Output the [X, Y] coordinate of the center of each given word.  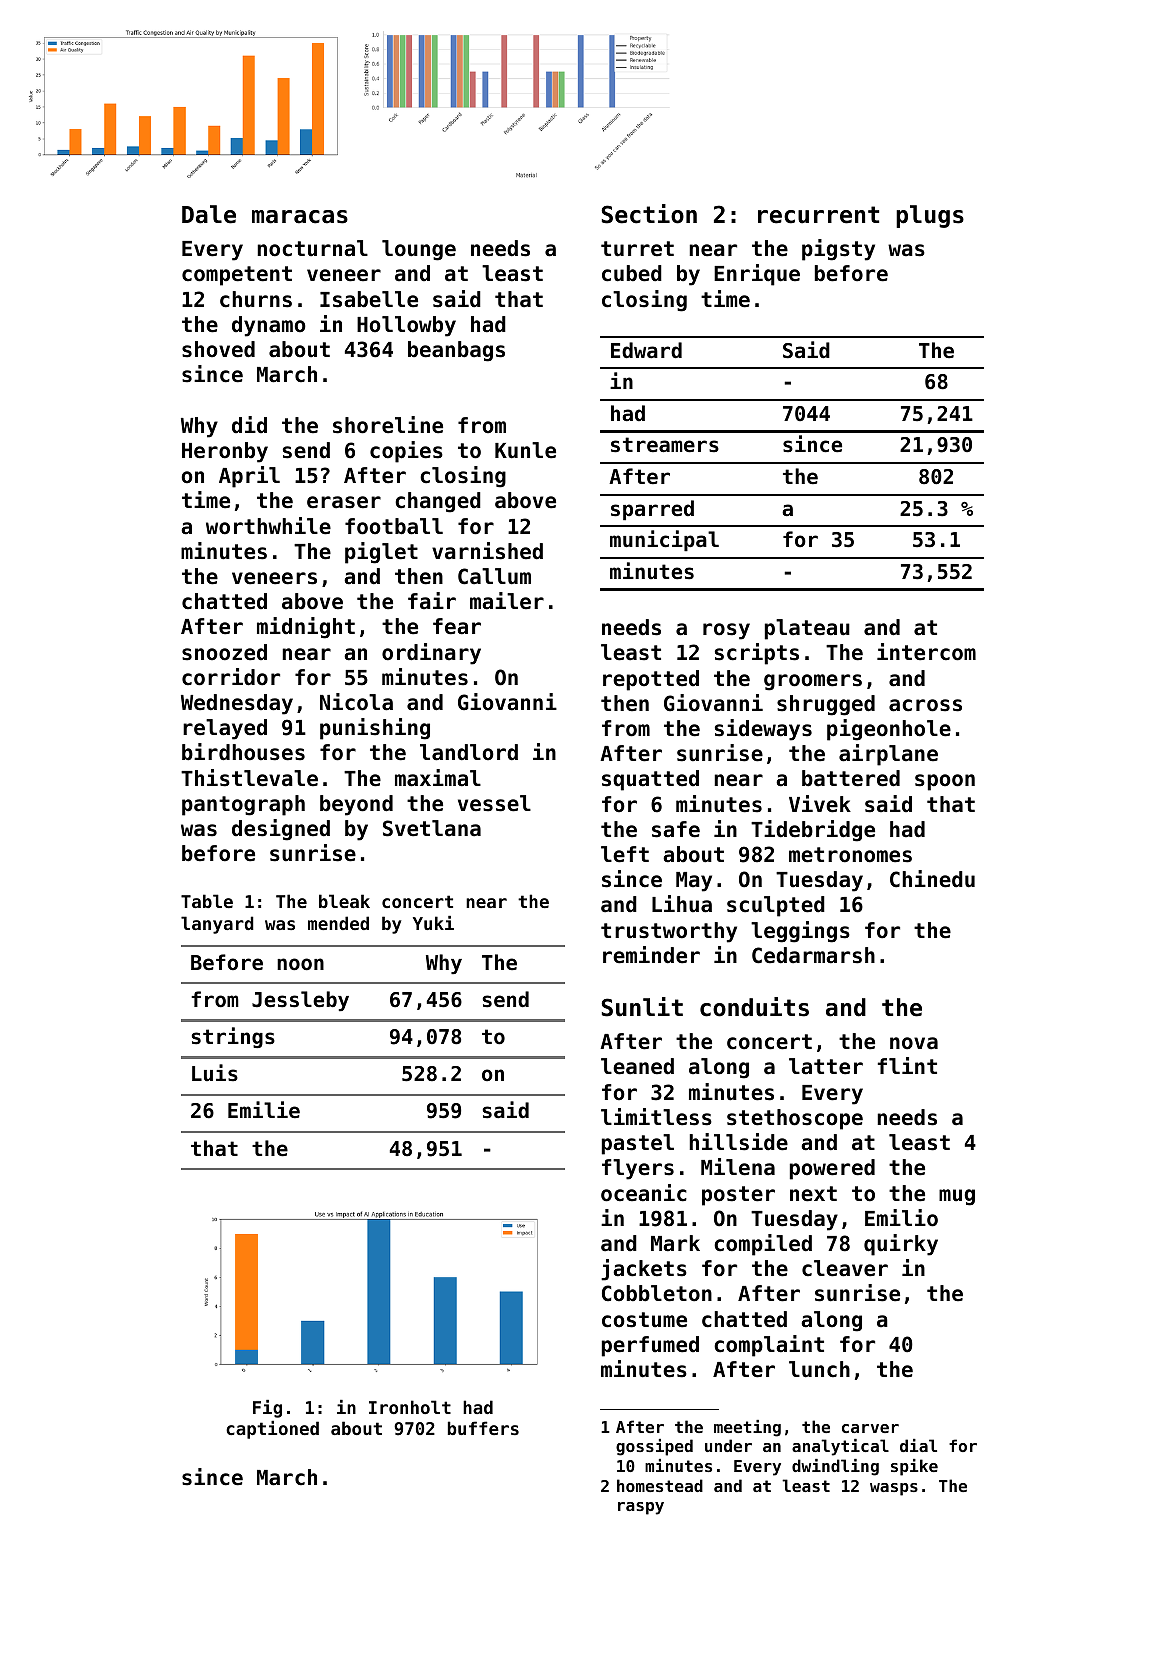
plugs [930, 216]
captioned [272, 1430]
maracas [300, 217]
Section [649, 214]
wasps [894, 1489]
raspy [641, 1508]
